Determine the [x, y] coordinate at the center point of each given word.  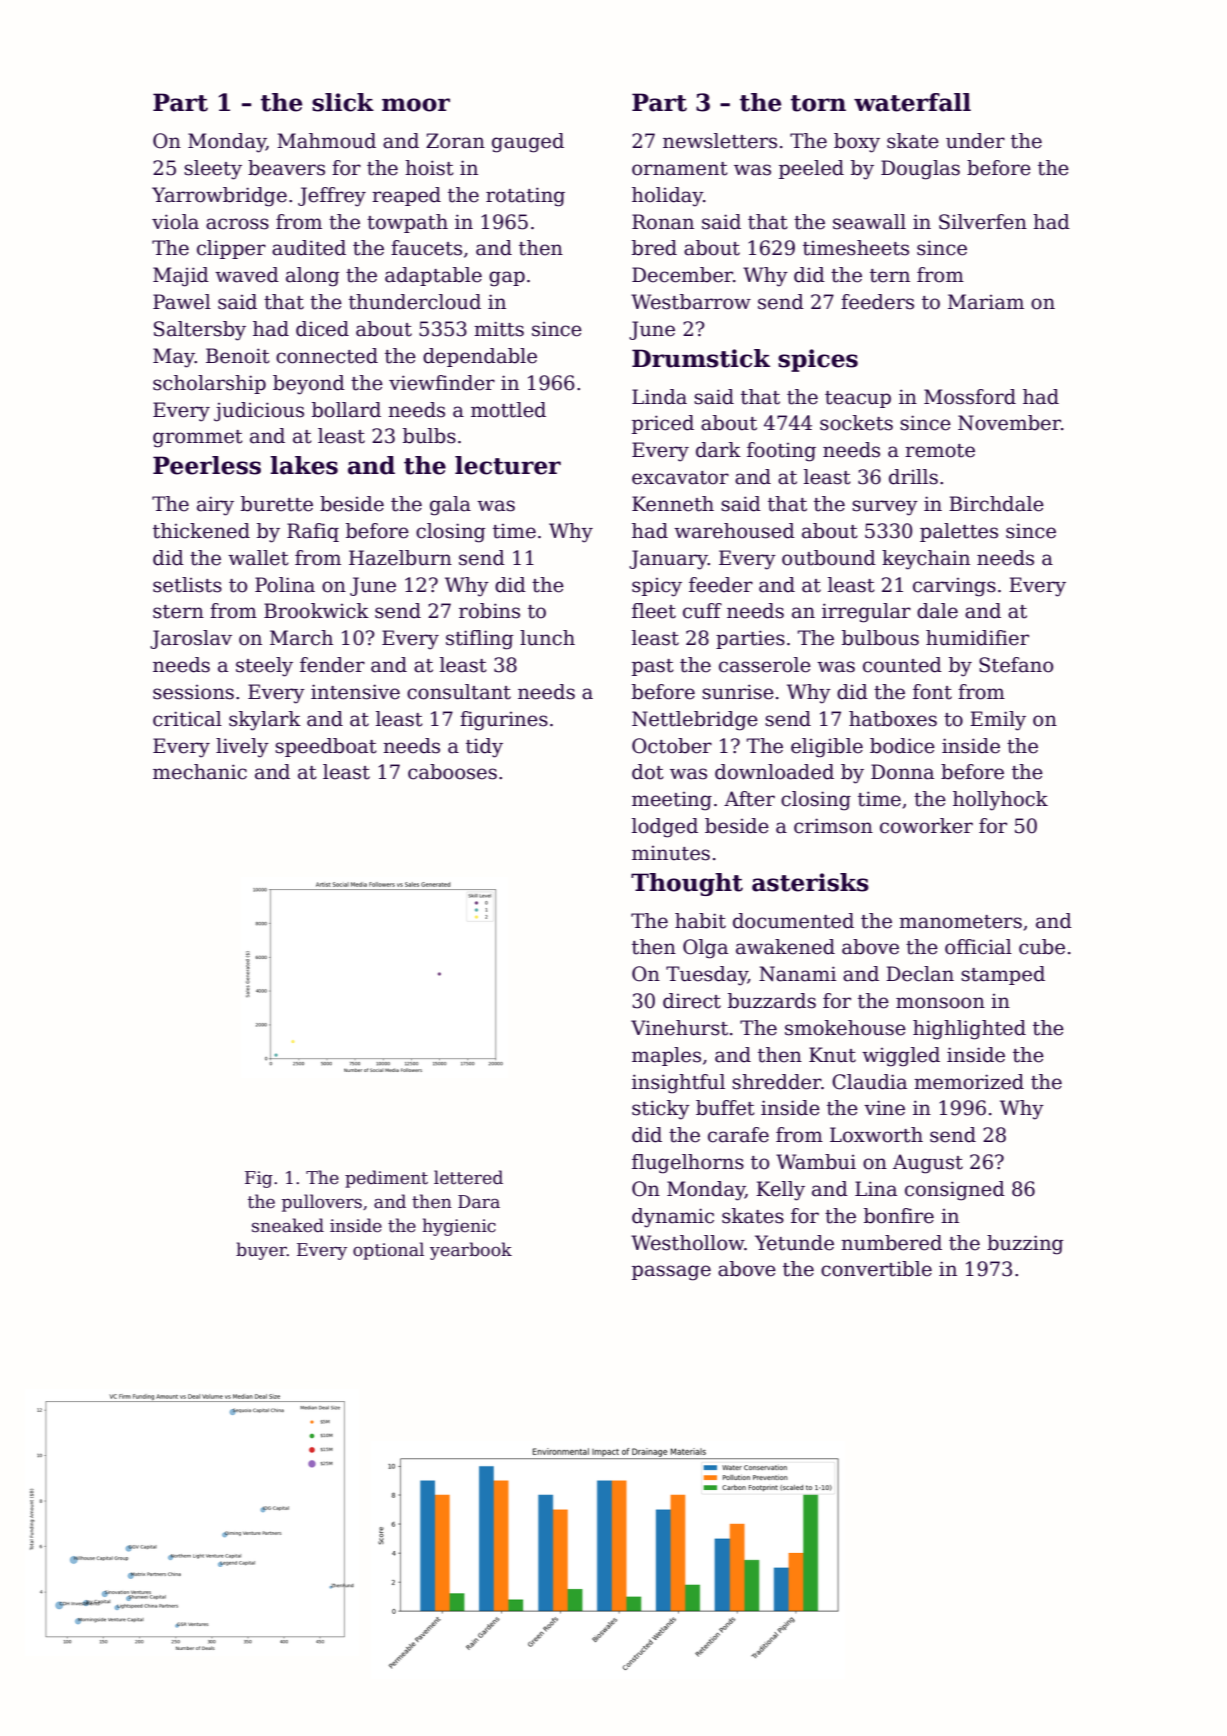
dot [648, 772]
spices [818, 360]
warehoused [734, 531]
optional [388, 1251]
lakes [304, 465]
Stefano [1016, 665]
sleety [213, 170]
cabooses [452, 772]
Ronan [663, 222]
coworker [926, 826]
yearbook [471, 1251]
